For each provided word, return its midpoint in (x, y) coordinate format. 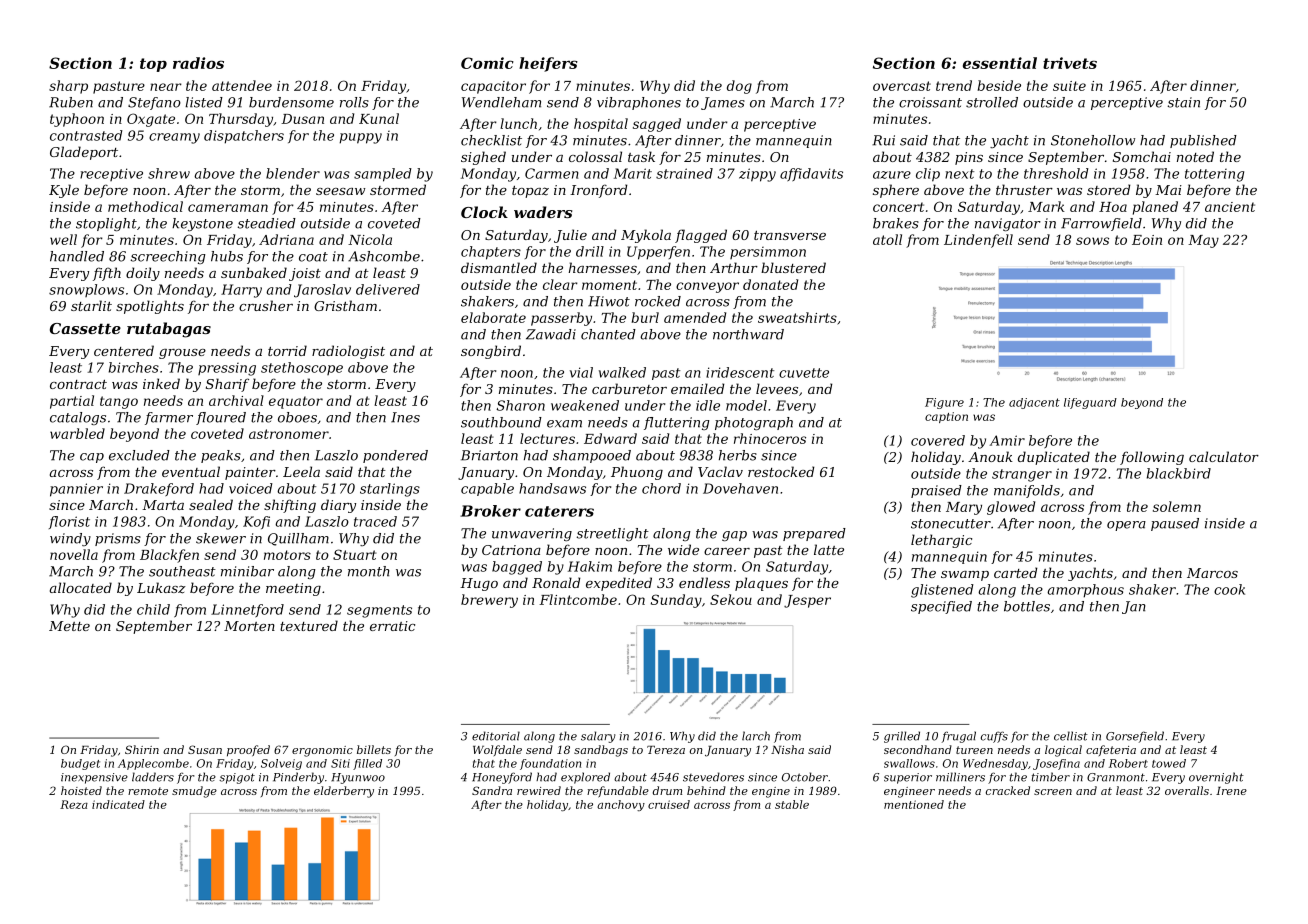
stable (792, 804)
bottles (1027, 606)
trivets (1070, 63)
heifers (548, 64)
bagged (517, 568)
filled (367, 764)
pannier (76, 490)
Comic (487, 63)
